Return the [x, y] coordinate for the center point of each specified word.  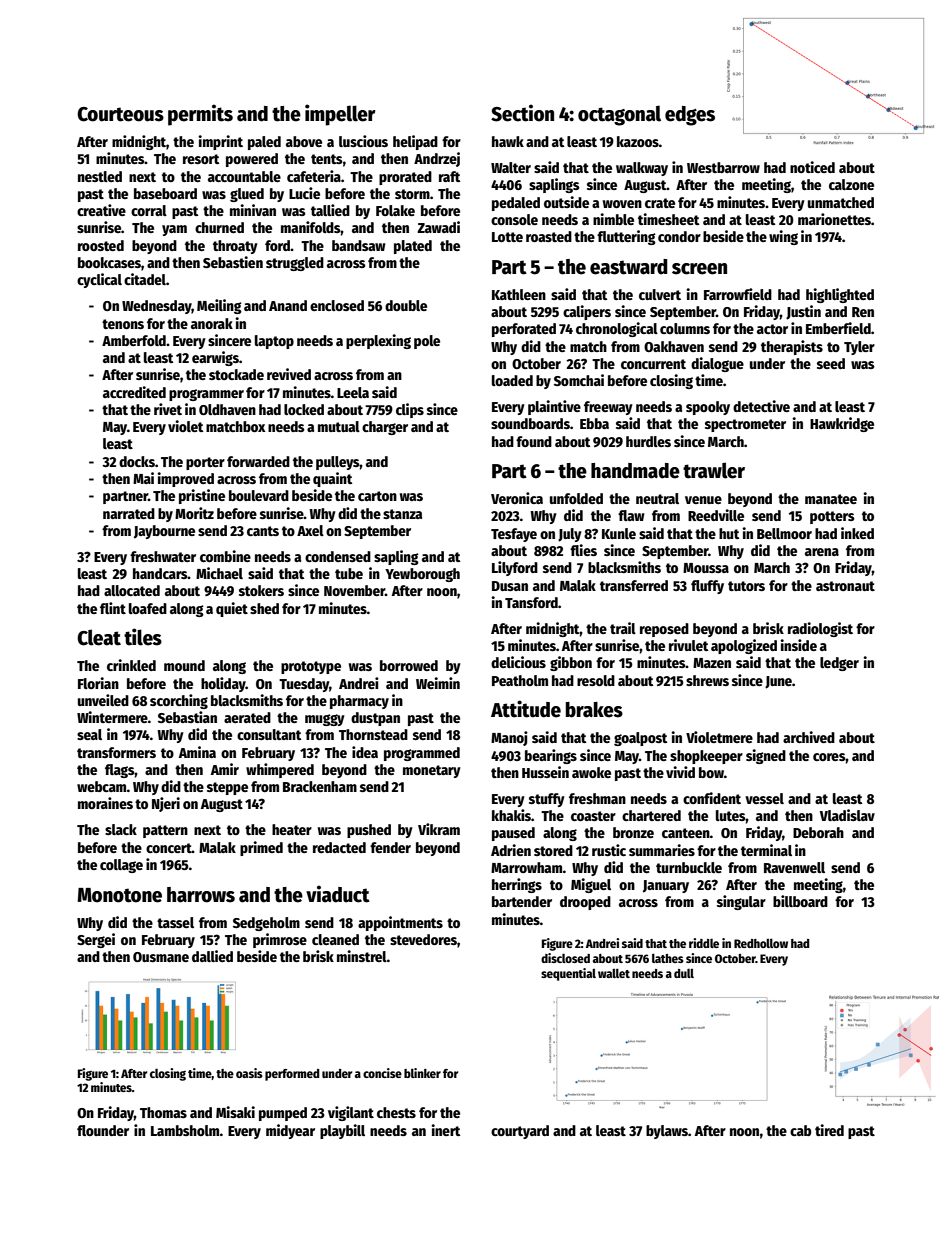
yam [174, 230]
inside [798, 645]
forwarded [258, 461]
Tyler [859, 348]
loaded [512, 380]
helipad [415, 142]
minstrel [362, 956]
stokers [261, 590]
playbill [342, 1131]
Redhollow [761, 943]
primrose [280, 940]
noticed [812, 167]
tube [349, 573]
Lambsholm [185, 1130]
